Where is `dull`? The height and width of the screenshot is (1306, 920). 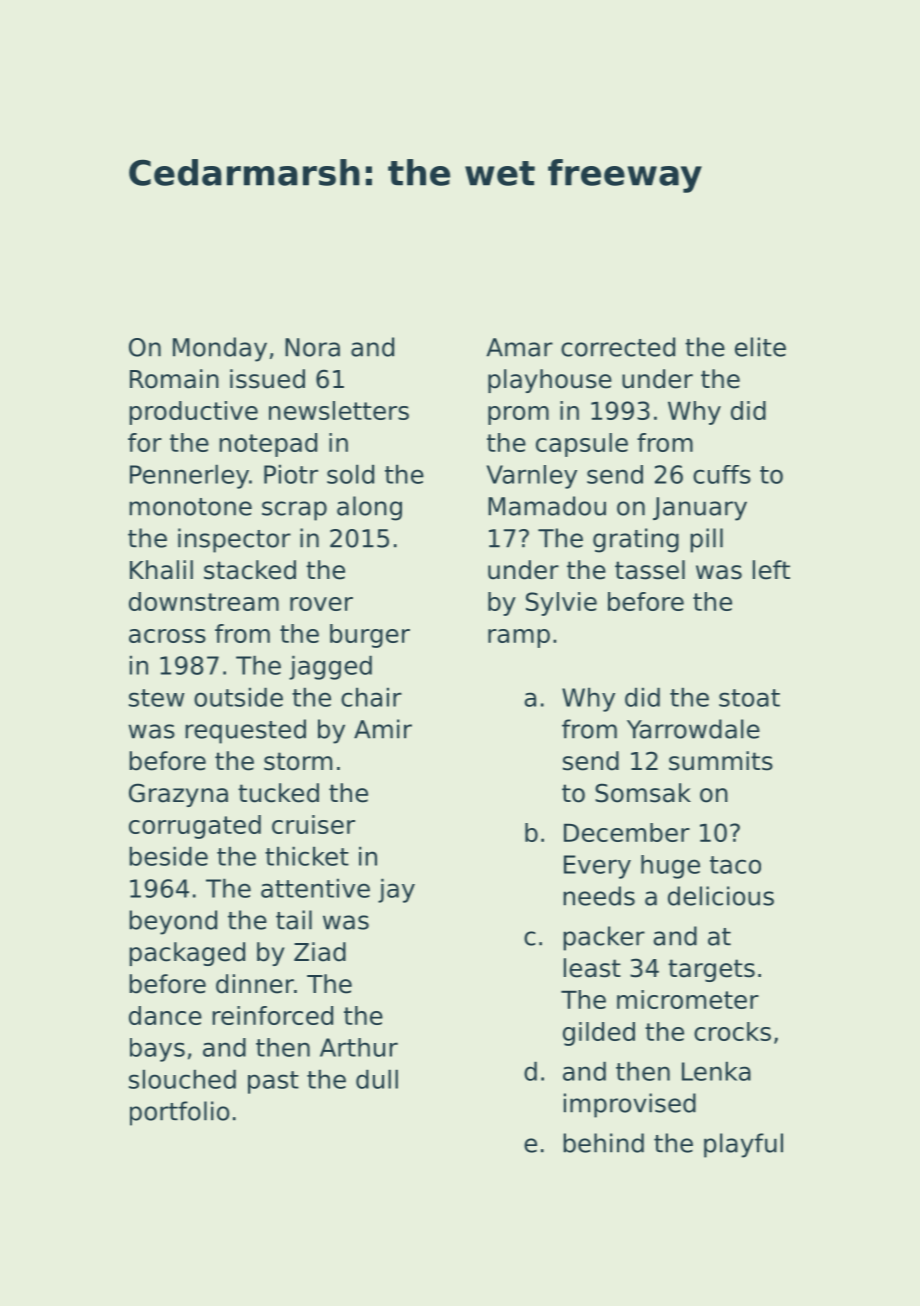 dull is located at coordinates (377, 1079).
